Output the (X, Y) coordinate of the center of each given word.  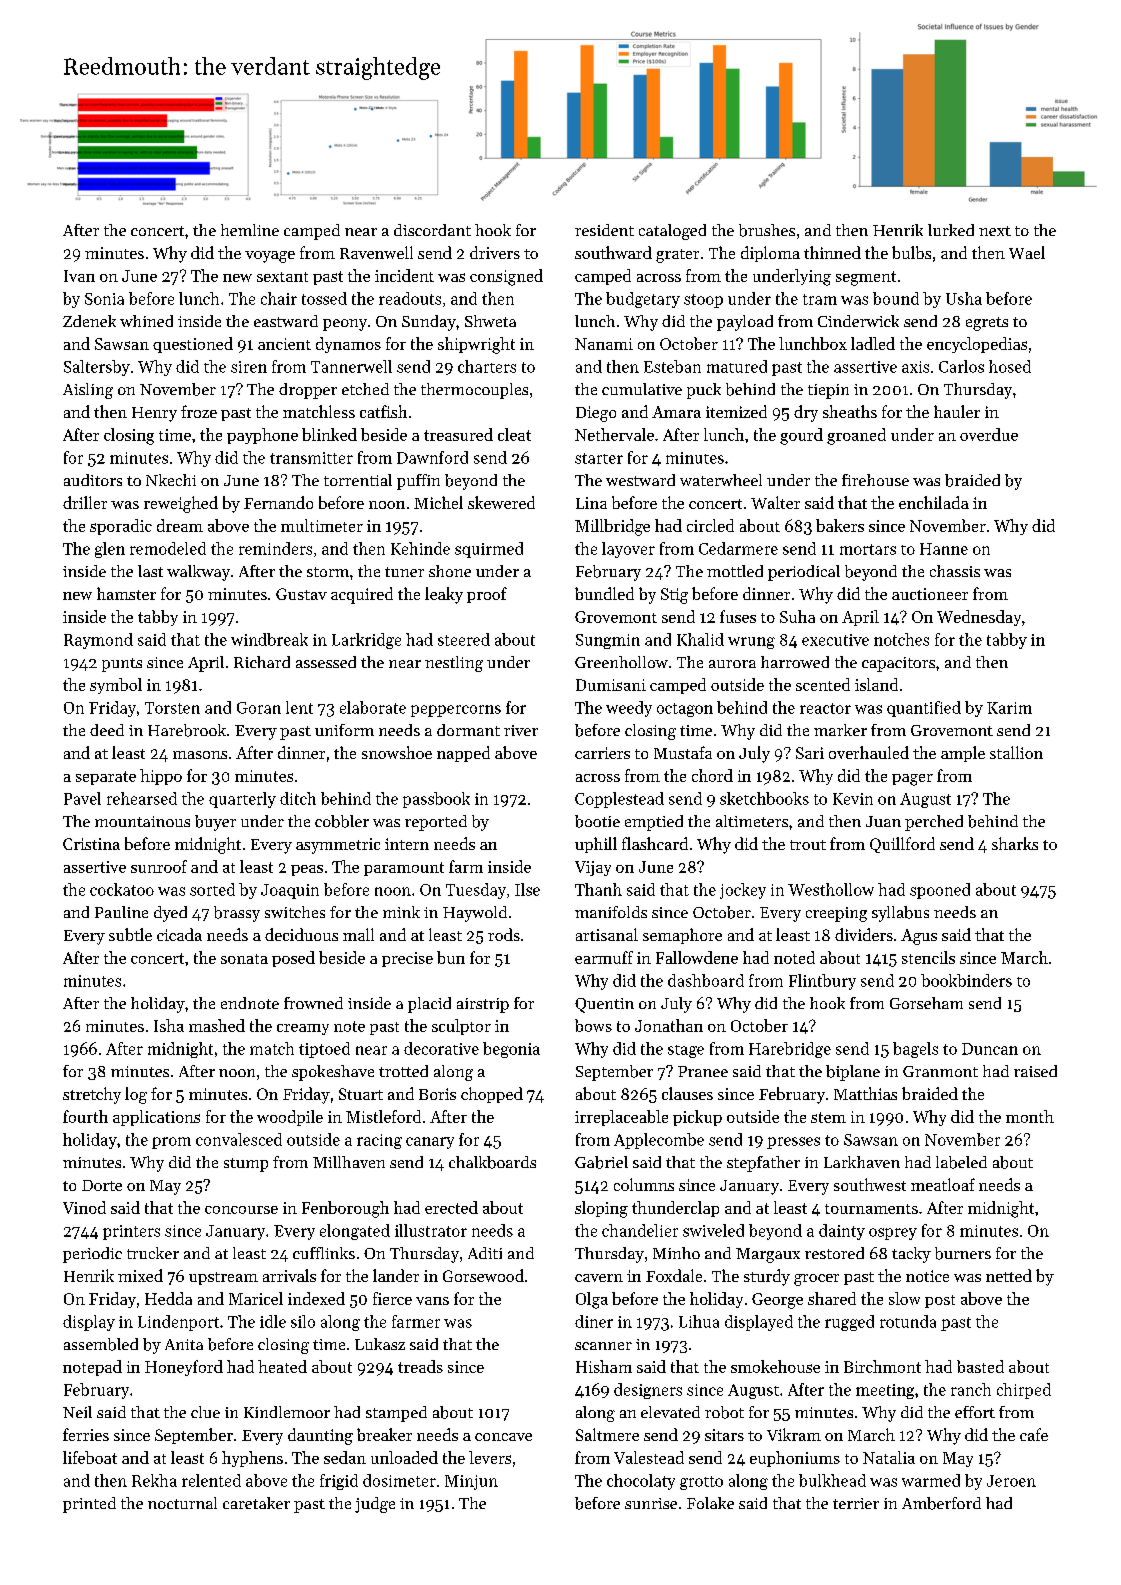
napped (463, 754)
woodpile (290, 1118)
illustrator (431, 1230)
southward (613, 252)
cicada (179, 934)
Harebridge (790, 1050)
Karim (1009, 708)
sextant (282, 277)
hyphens (252, 1459)
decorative (441, 1048)
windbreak (269, 639)
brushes (767, 230)
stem (828, 1117)
